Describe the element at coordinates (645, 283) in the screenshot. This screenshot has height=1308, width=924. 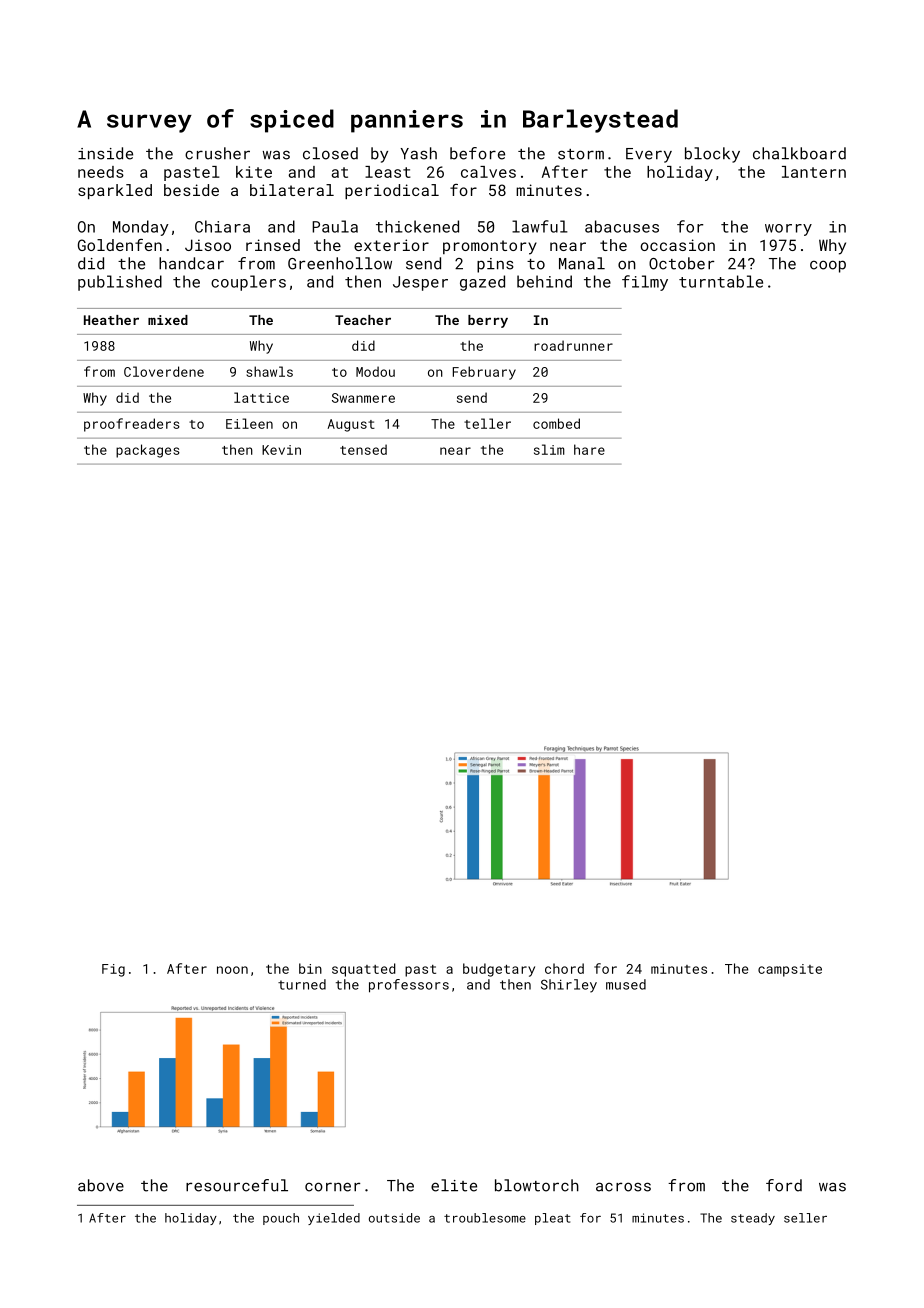
I see `filmy` at that location.
